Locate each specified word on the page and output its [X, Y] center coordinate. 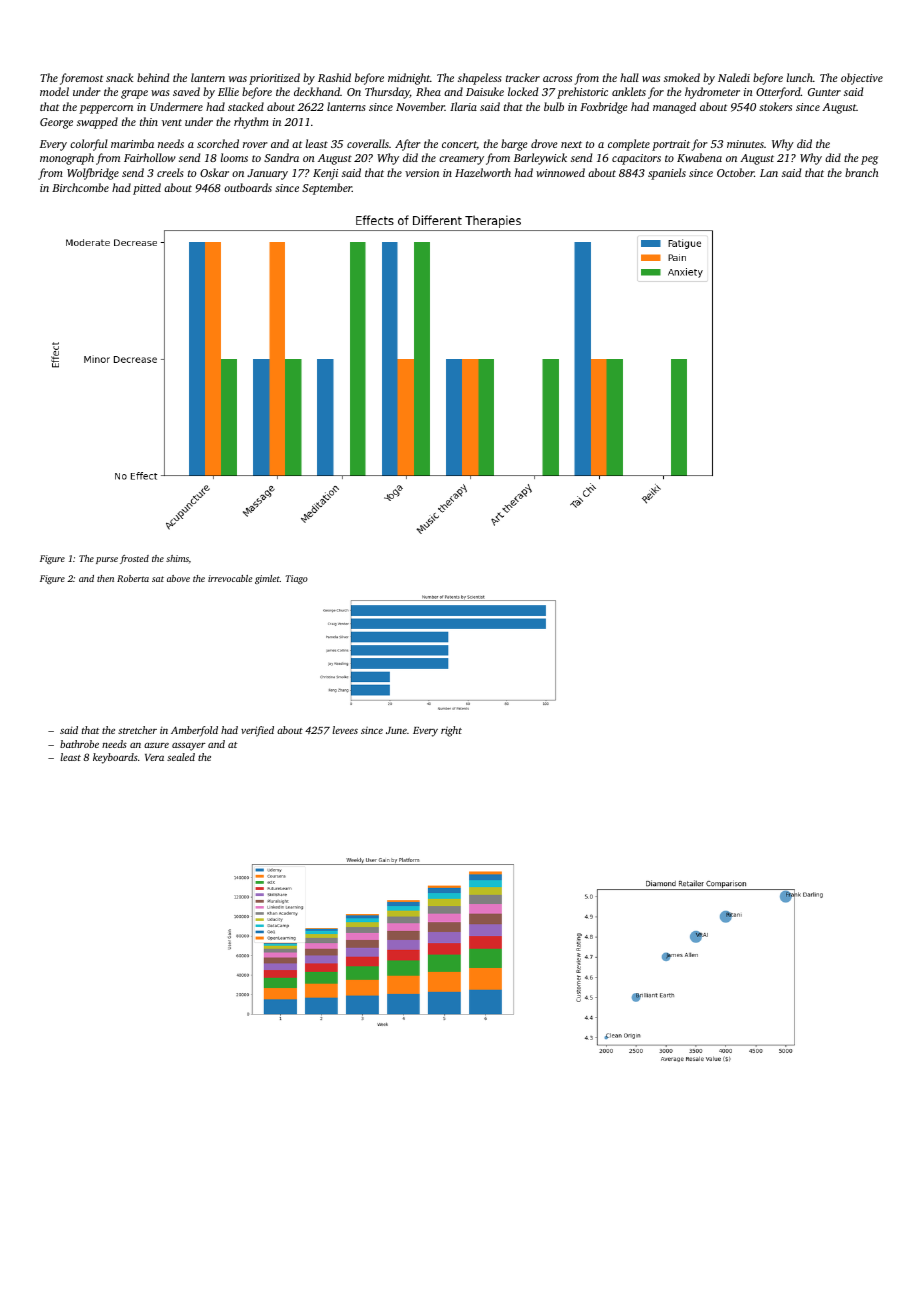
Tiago [297, 579]
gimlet [267, 579]
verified [257, 731]
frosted [134, 559]
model [54, 91]
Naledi [734, 77]
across [557, 79]
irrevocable [230, 578]
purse [107, 560]
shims [177, 558]
